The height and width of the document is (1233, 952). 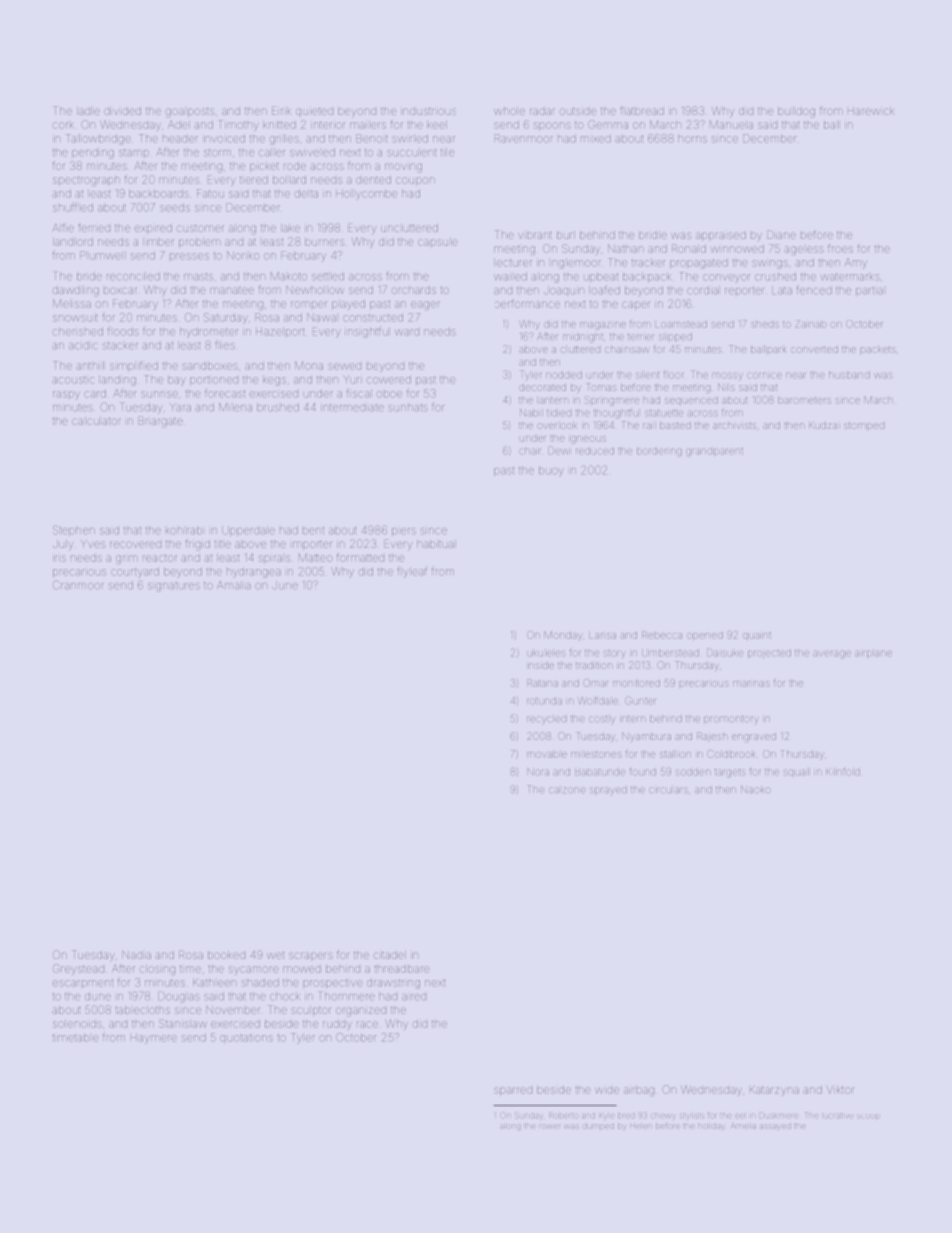 What do you see at coordinates (567, 790) in the document?
I see `calzone` at bounding box center [567, 790].
